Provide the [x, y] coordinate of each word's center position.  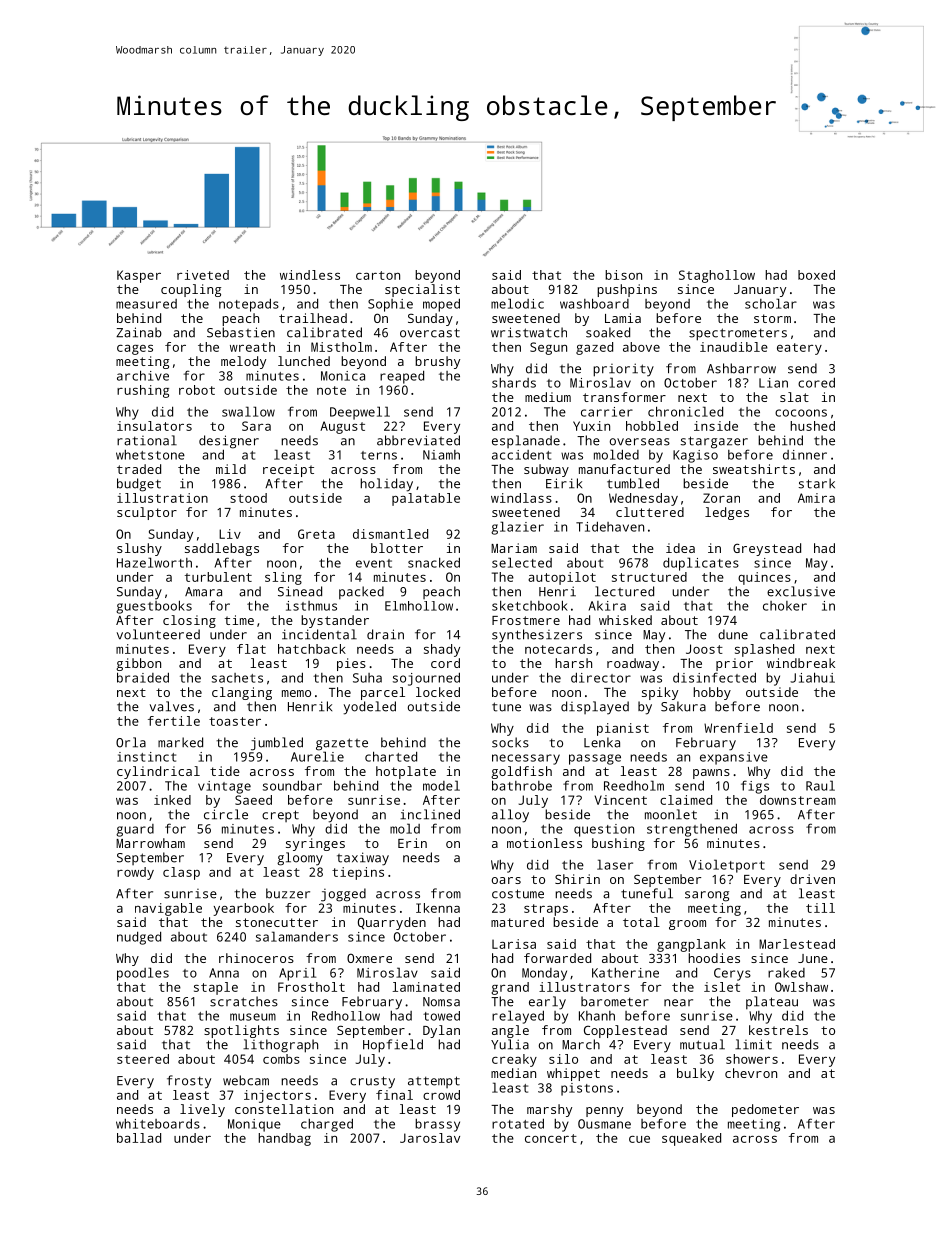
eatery [799, 349]
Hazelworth [154, 562]
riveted [203, 275]
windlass [521, 498]
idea [680, 548]
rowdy [135, 873]
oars [506, 880]
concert [551, 1138]
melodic [517, 303]
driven [812, 879]
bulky [695, 1074]
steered [143, 1059]
